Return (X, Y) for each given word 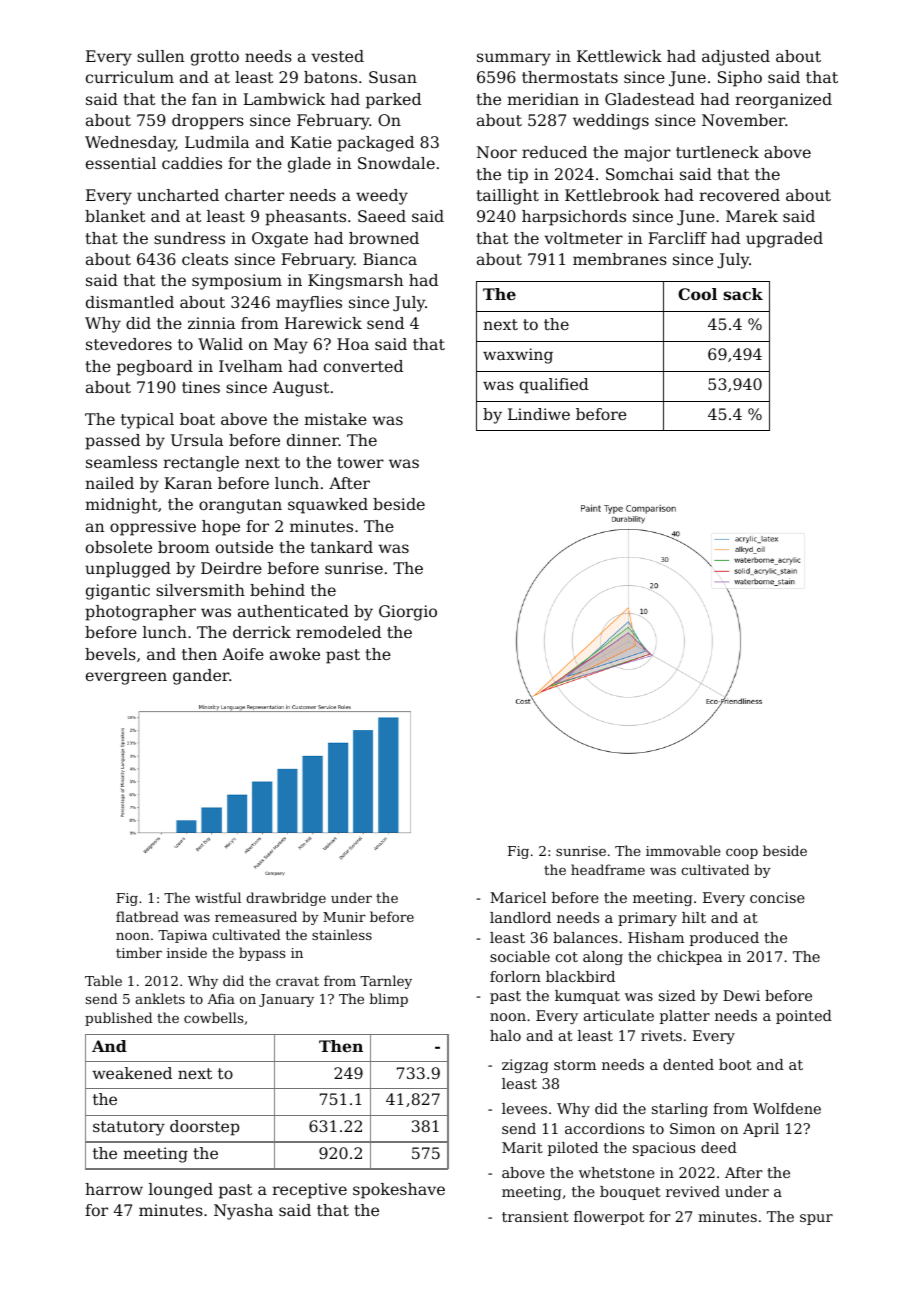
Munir (344, 917)
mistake (335, 419)
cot (567, 957)
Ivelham (251, 366)
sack (743, 294)
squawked (328, 506)
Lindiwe (539, 414)
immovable (683, 850)
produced (724, 939)
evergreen (126, 678)
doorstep (204, 1128)
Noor (497, 152)
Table (103, 980)
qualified (554, 386)
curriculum (130, 77)
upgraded (784, 240)
